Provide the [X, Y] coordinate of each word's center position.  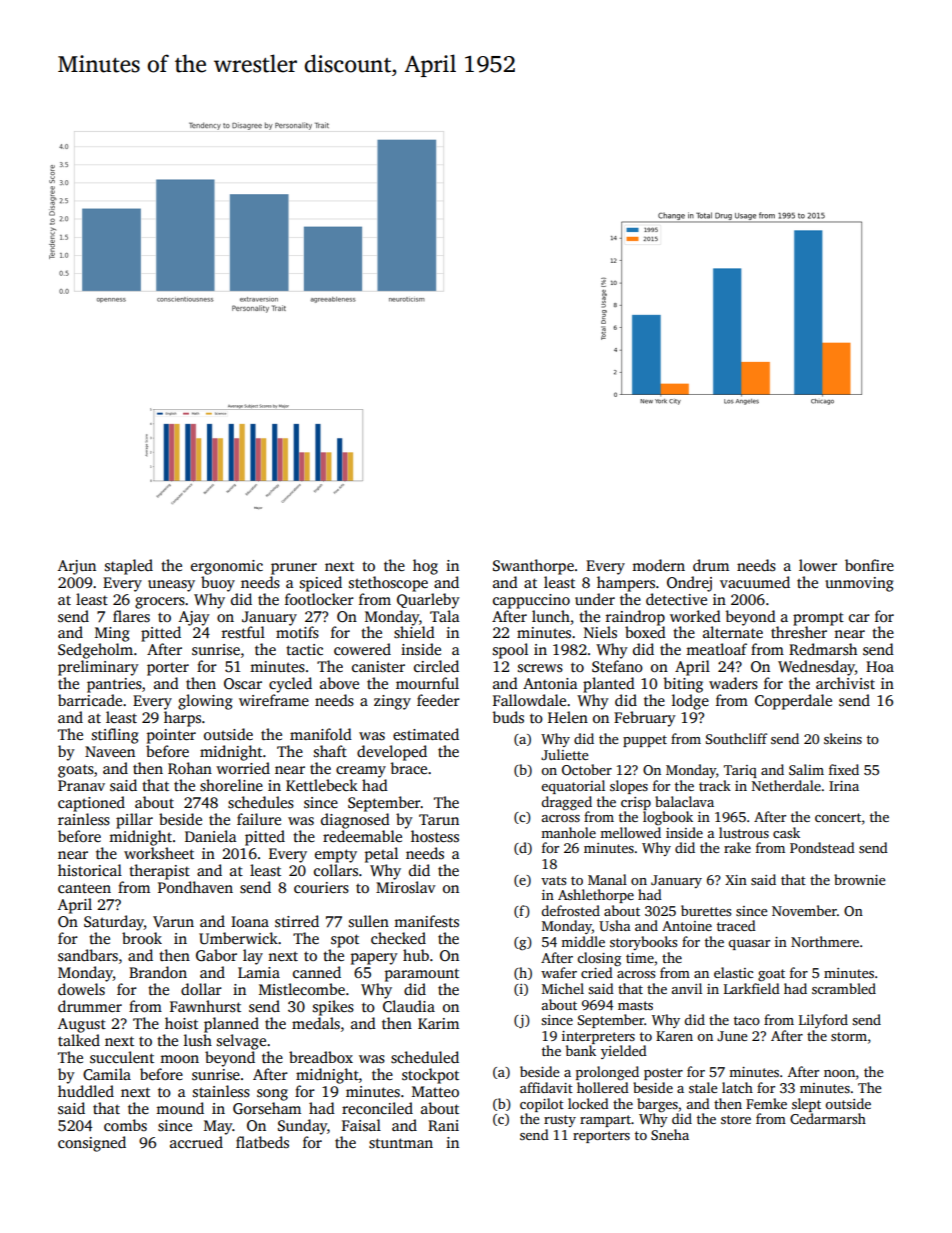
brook [142, 938]
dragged [566, 803]
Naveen [110, 751]
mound [180, 1108]
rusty [560, 1121]
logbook [668, 818]
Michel [563, 988]
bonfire [869, 565]
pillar [134, 821]
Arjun [77, 567]
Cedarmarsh [828, 1118]
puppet [645, 741]
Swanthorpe [533, 567]
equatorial [573, 787]
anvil [687, 988]
